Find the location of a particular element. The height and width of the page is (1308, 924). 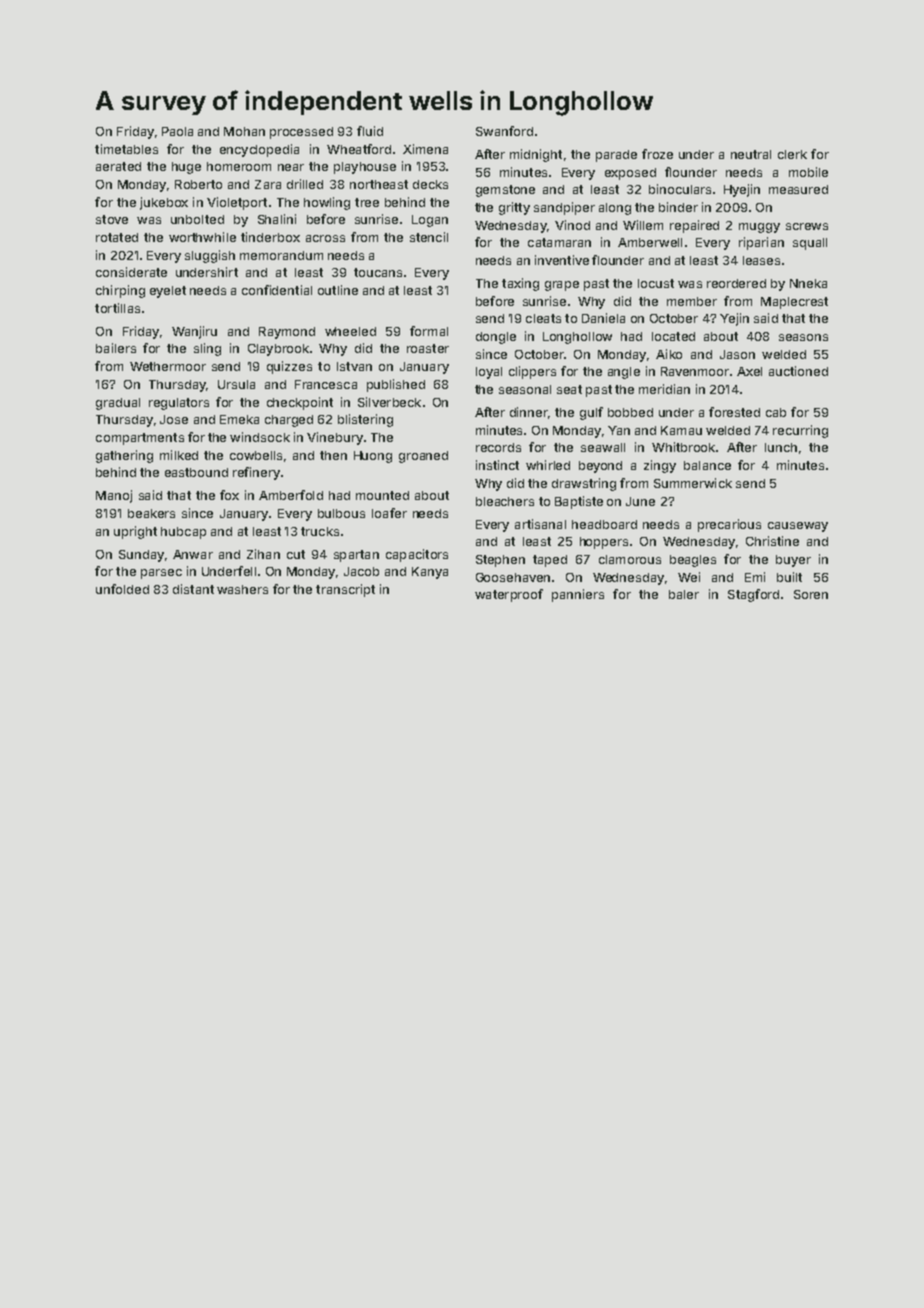

outline is located at coordinates (338, 290).
